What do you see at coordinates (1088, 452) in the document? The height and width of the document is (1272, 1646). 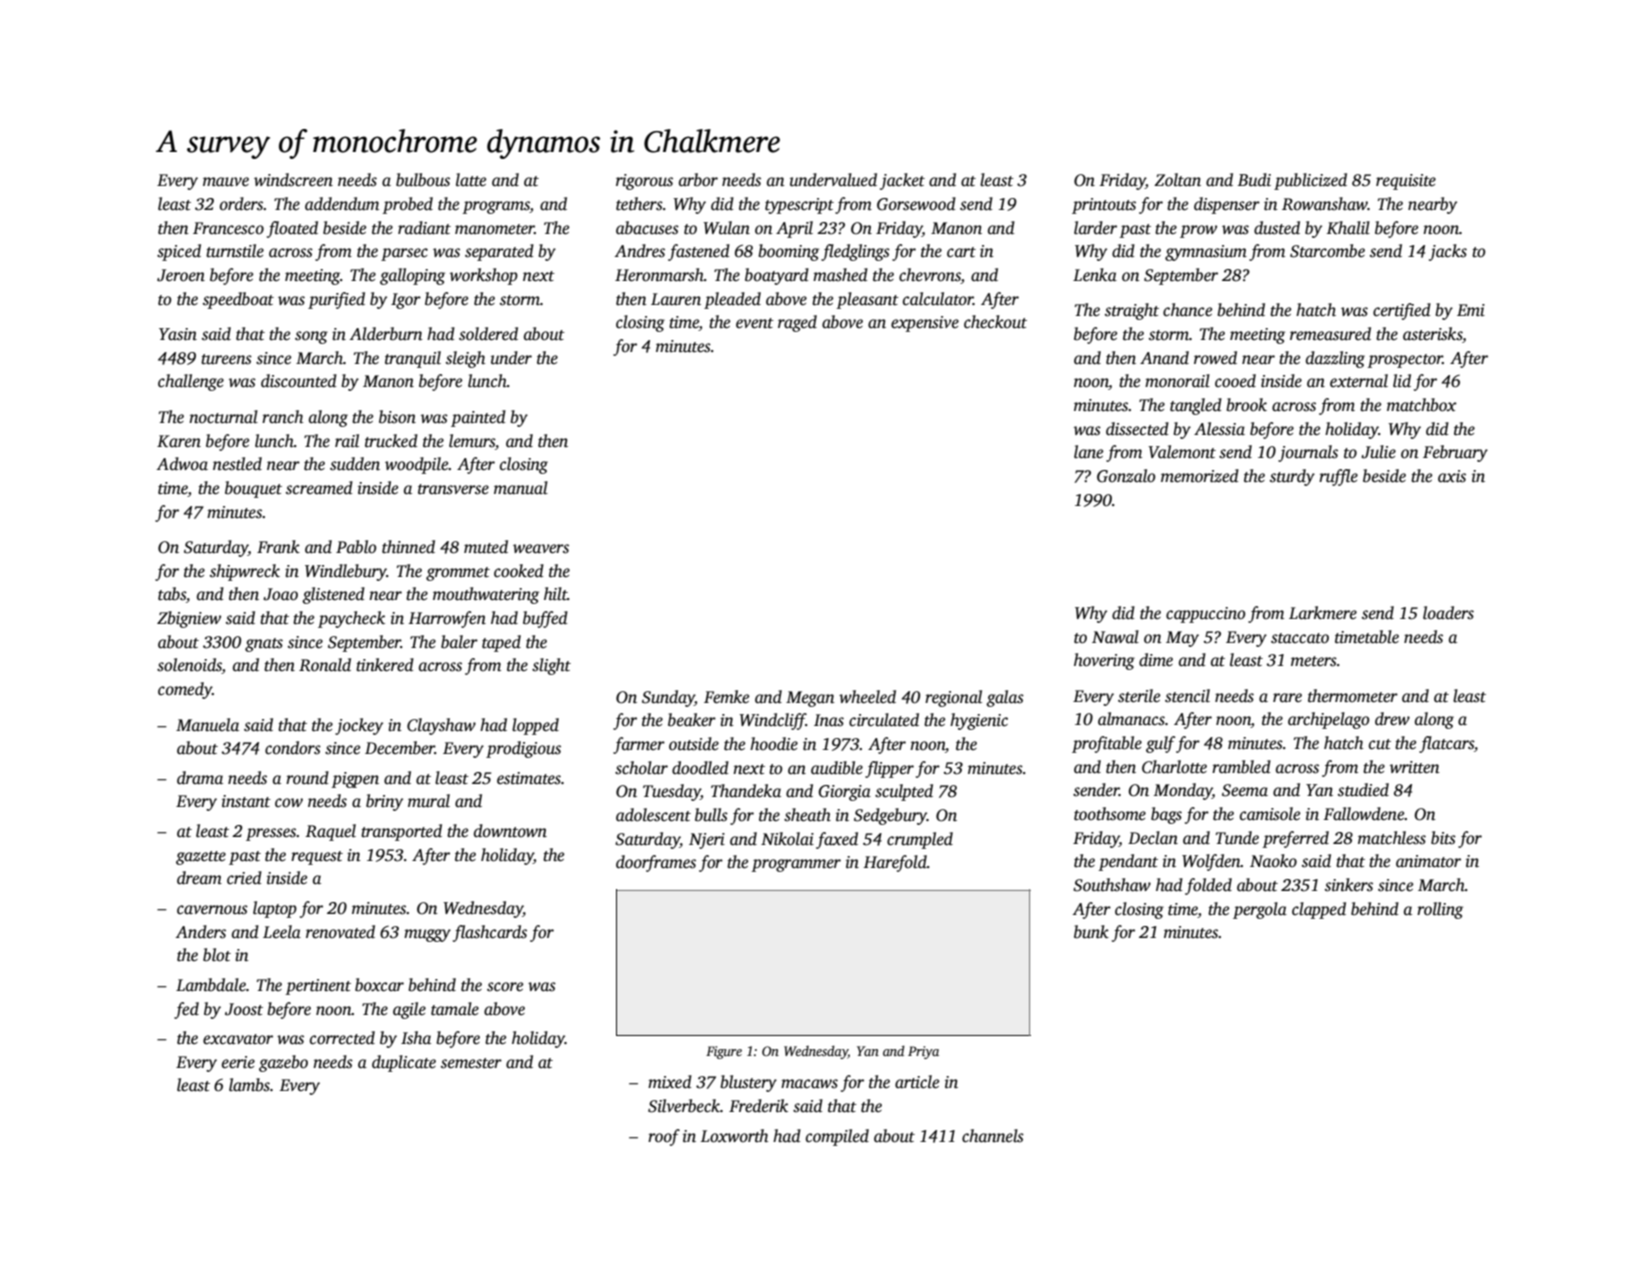 I see `lane` at bounding box center [1088, 452].
